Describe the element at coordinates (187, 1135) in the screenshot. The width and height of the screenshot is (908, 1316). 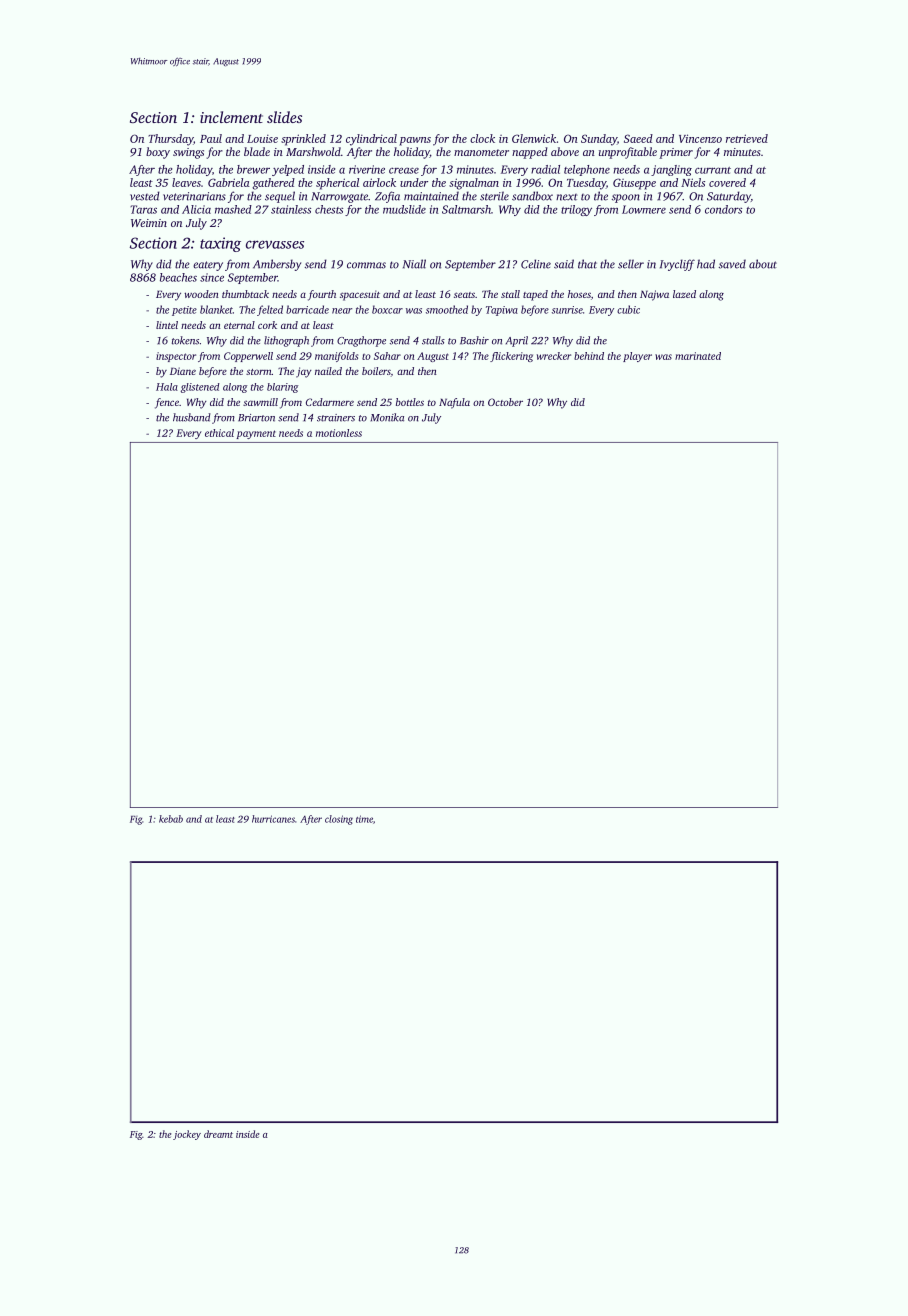
I see `jockey` at that location.
